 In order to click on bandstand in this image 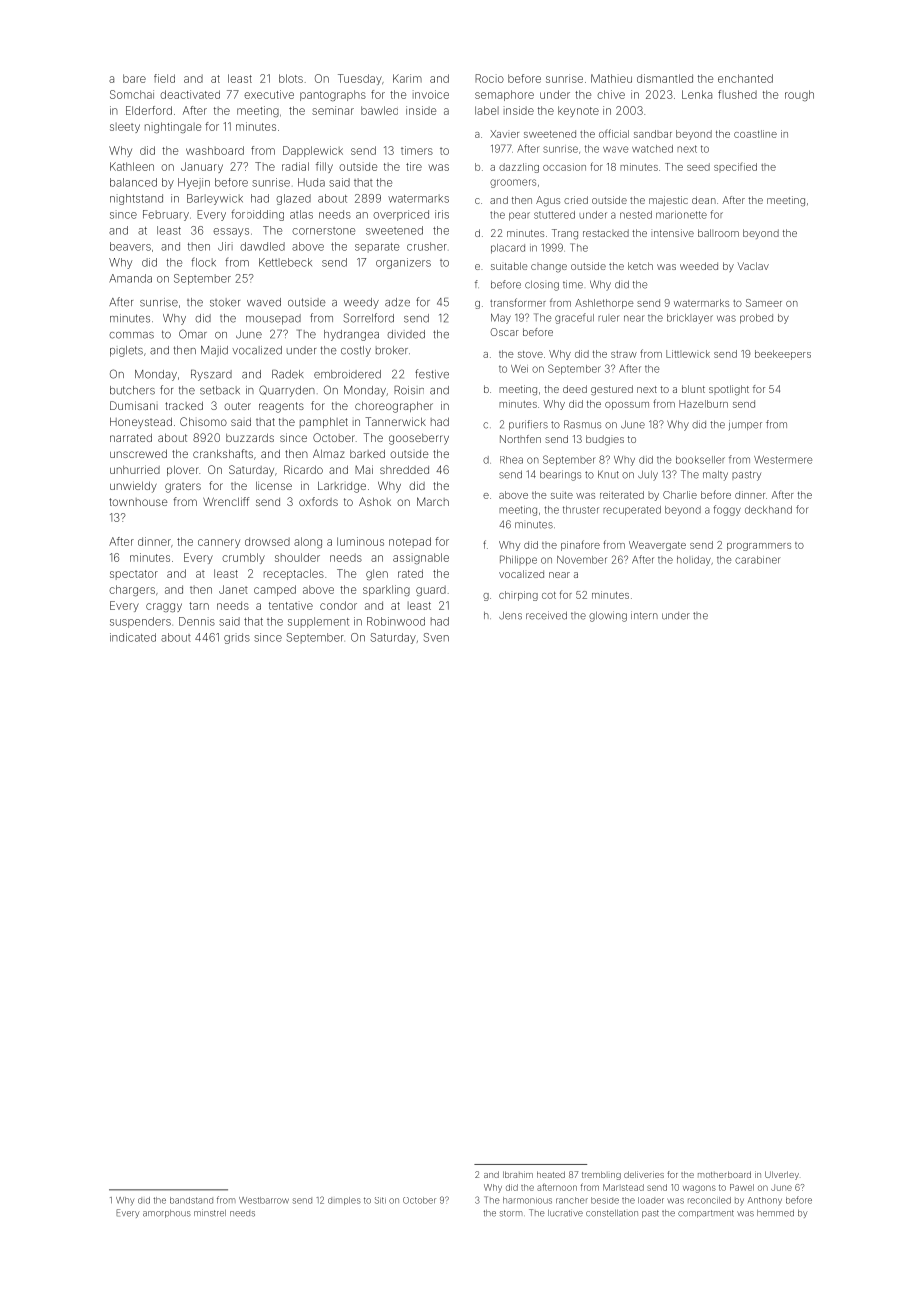, I will do `click(191, 1200)`.
